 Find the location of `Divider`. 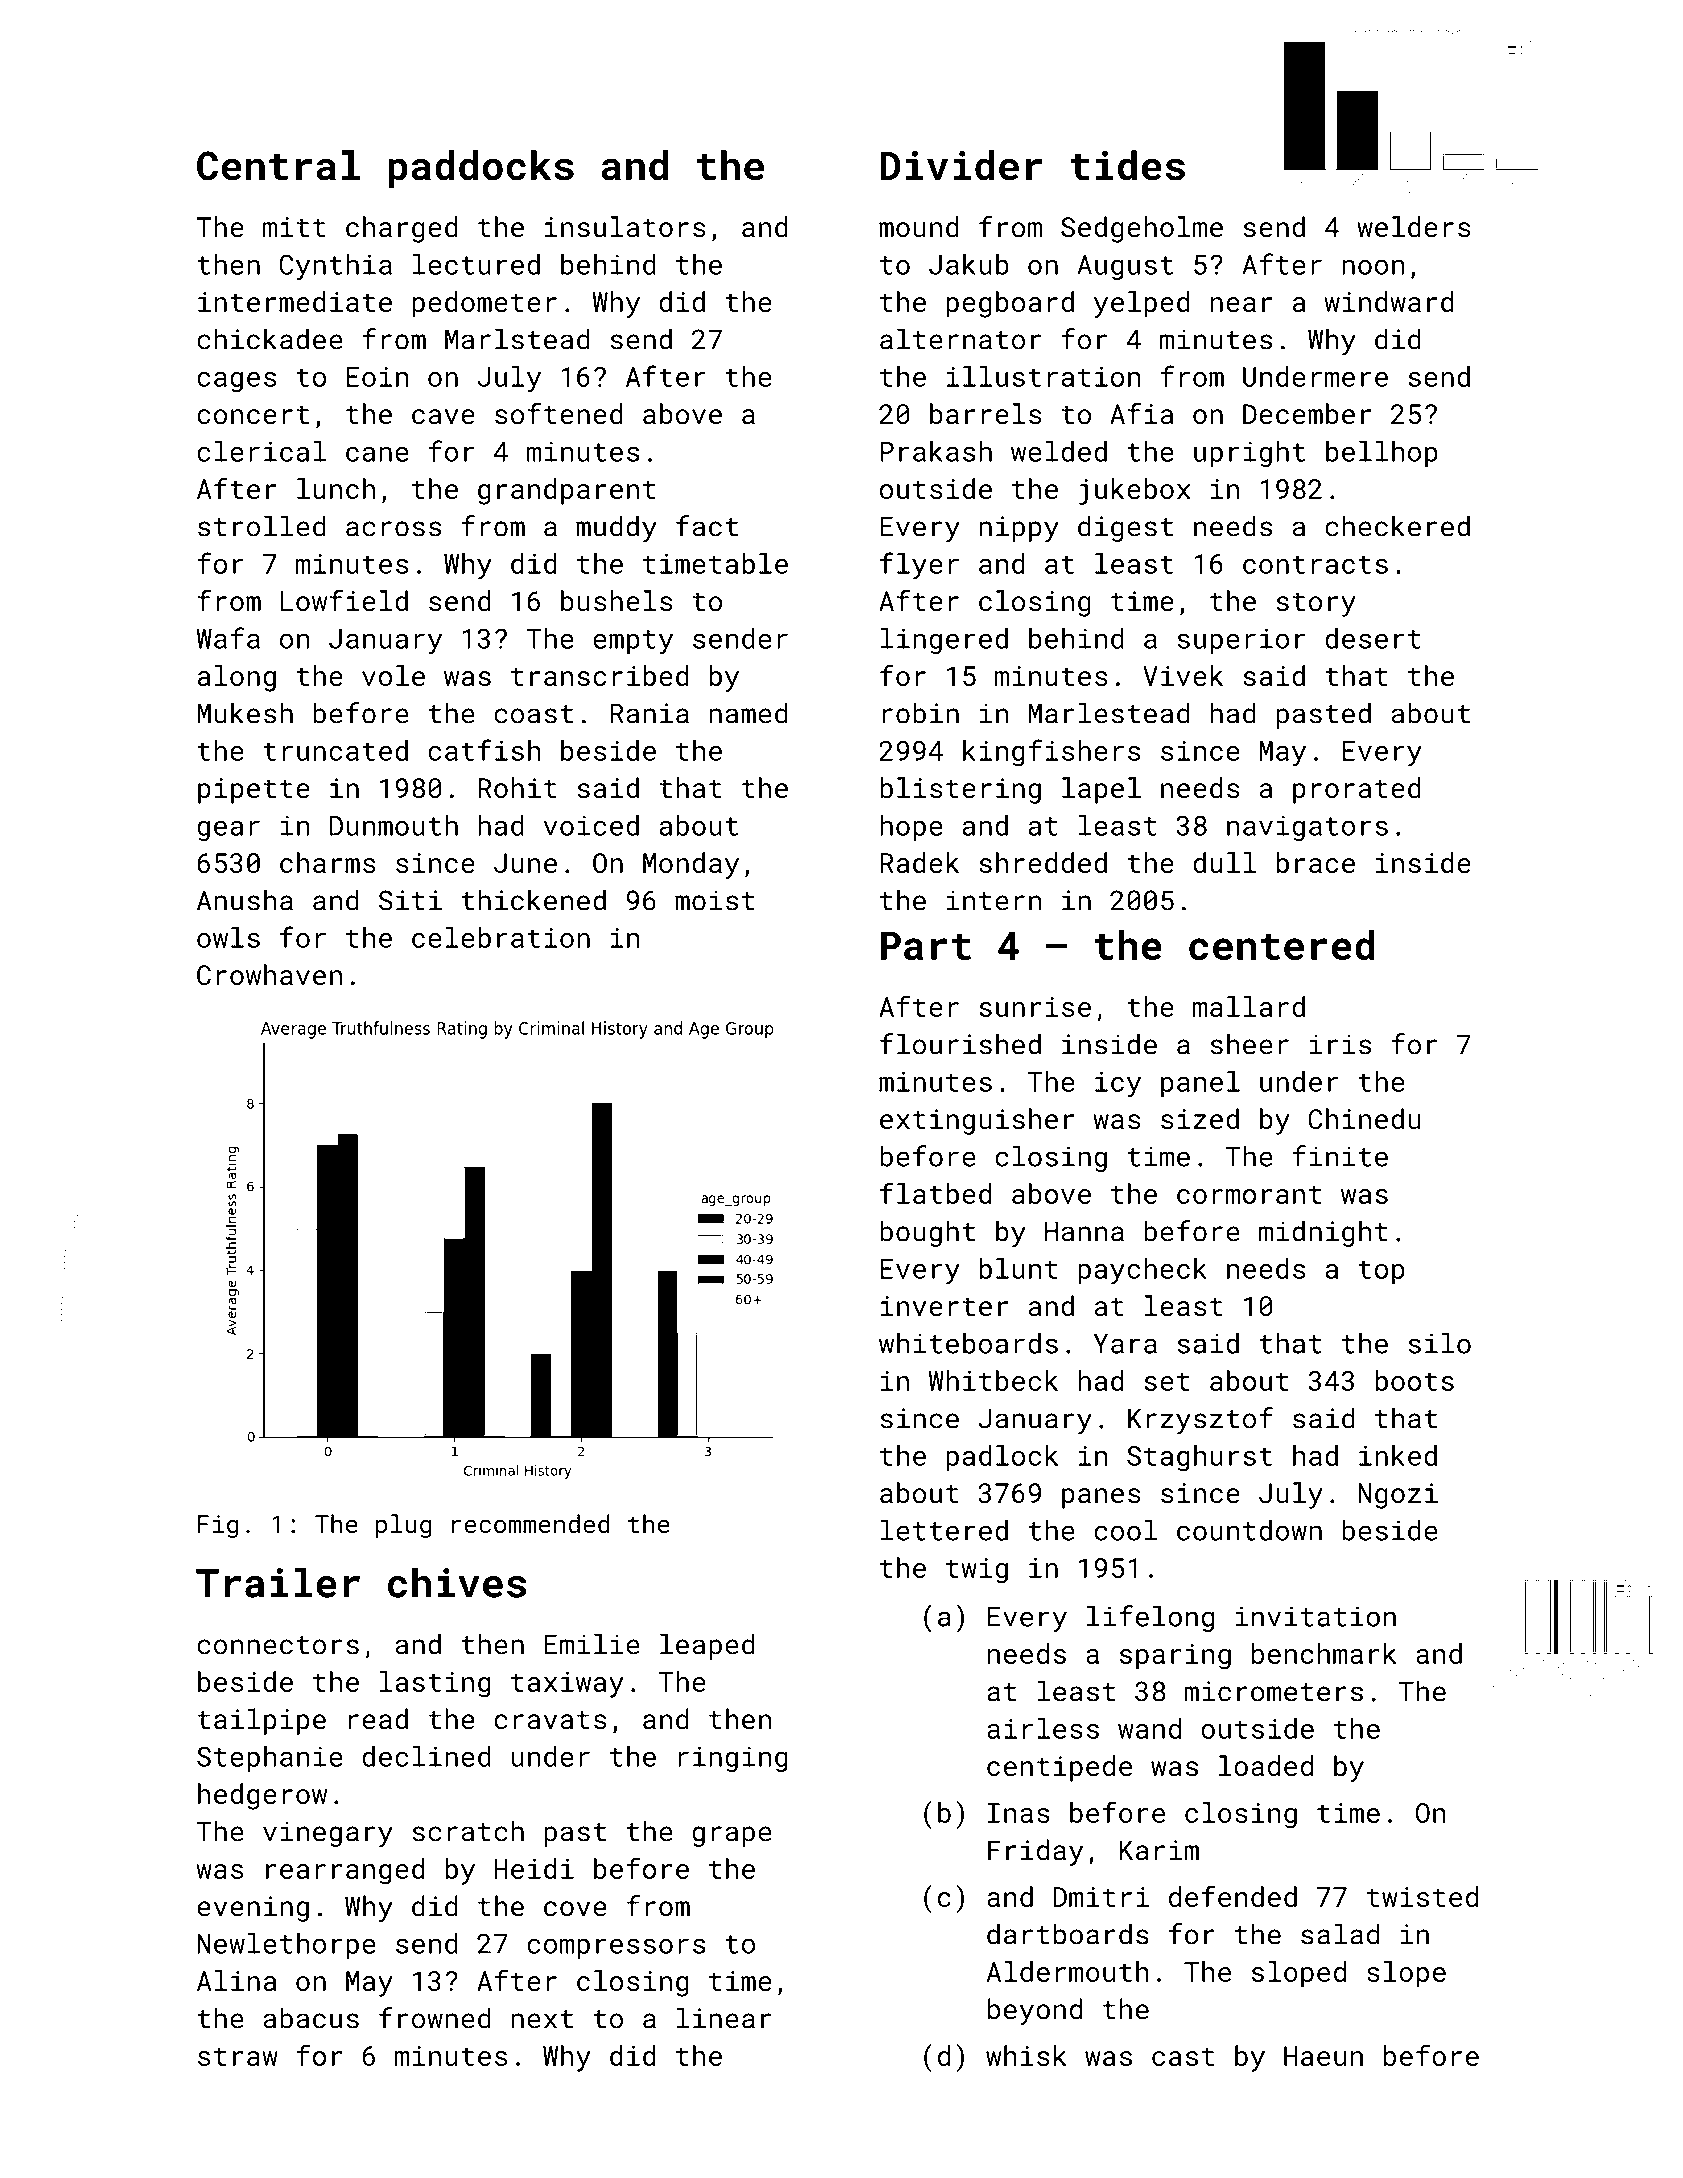

Divider is located at coordinates (961, 165).
